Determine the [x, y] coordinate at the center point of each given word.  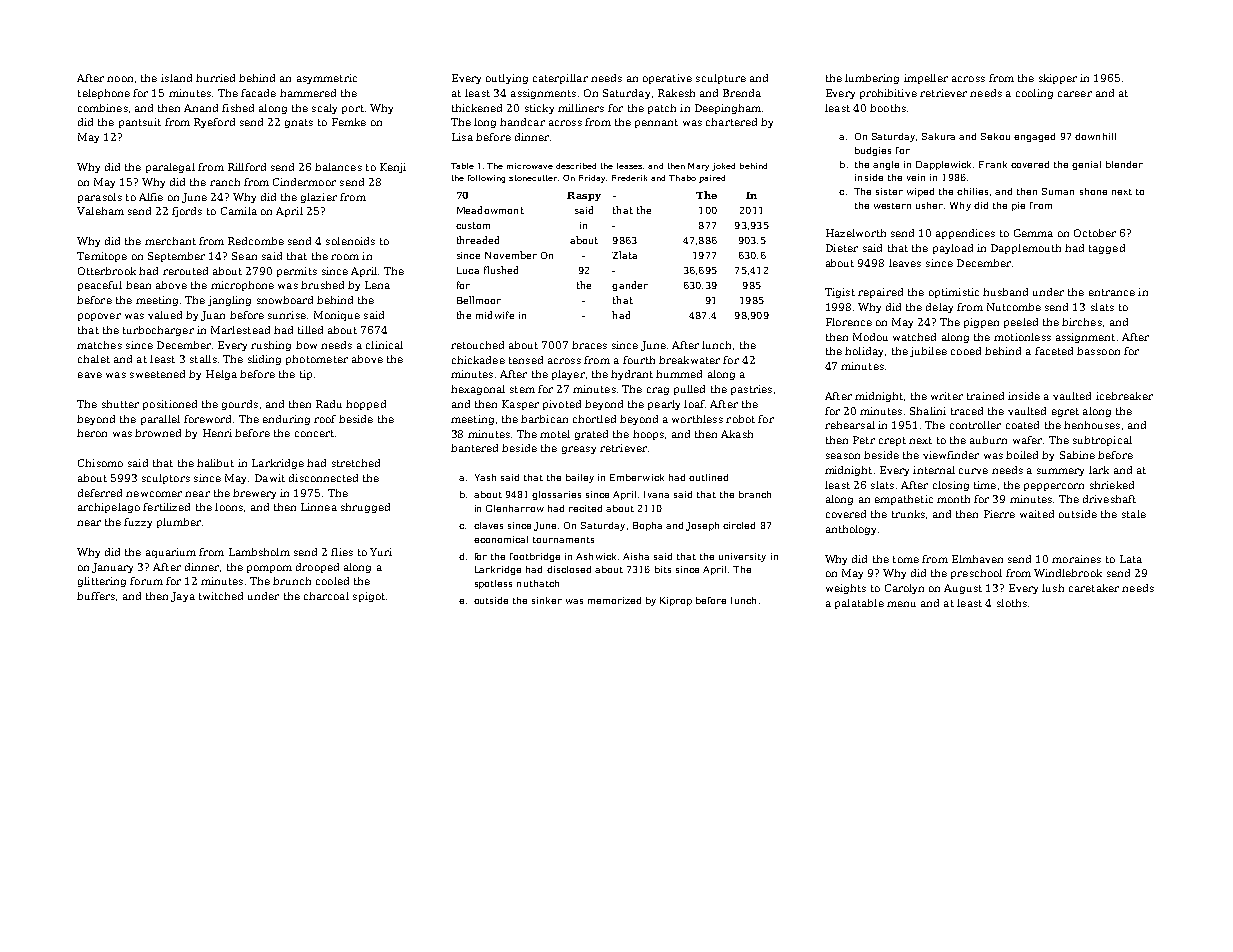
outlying [507, 79]
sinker [547, 600]
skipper [1058, 79]
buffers [96, 596]
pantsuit [140, 123]
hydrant [632, 375]
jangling [229, 301]
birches [1082, 322]
